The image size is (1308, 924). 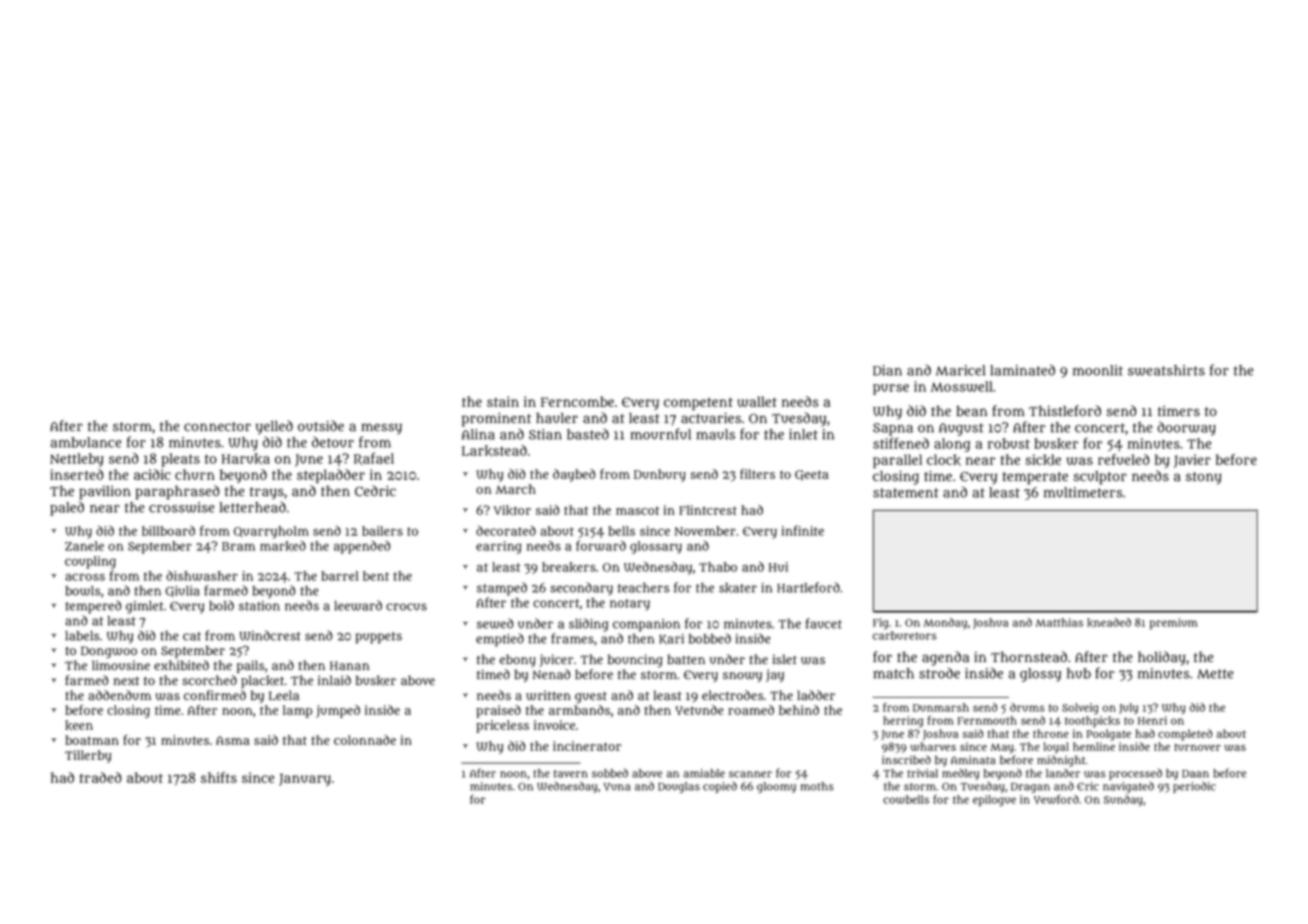 I want to click on pleats, so click(x=180, y=460).
